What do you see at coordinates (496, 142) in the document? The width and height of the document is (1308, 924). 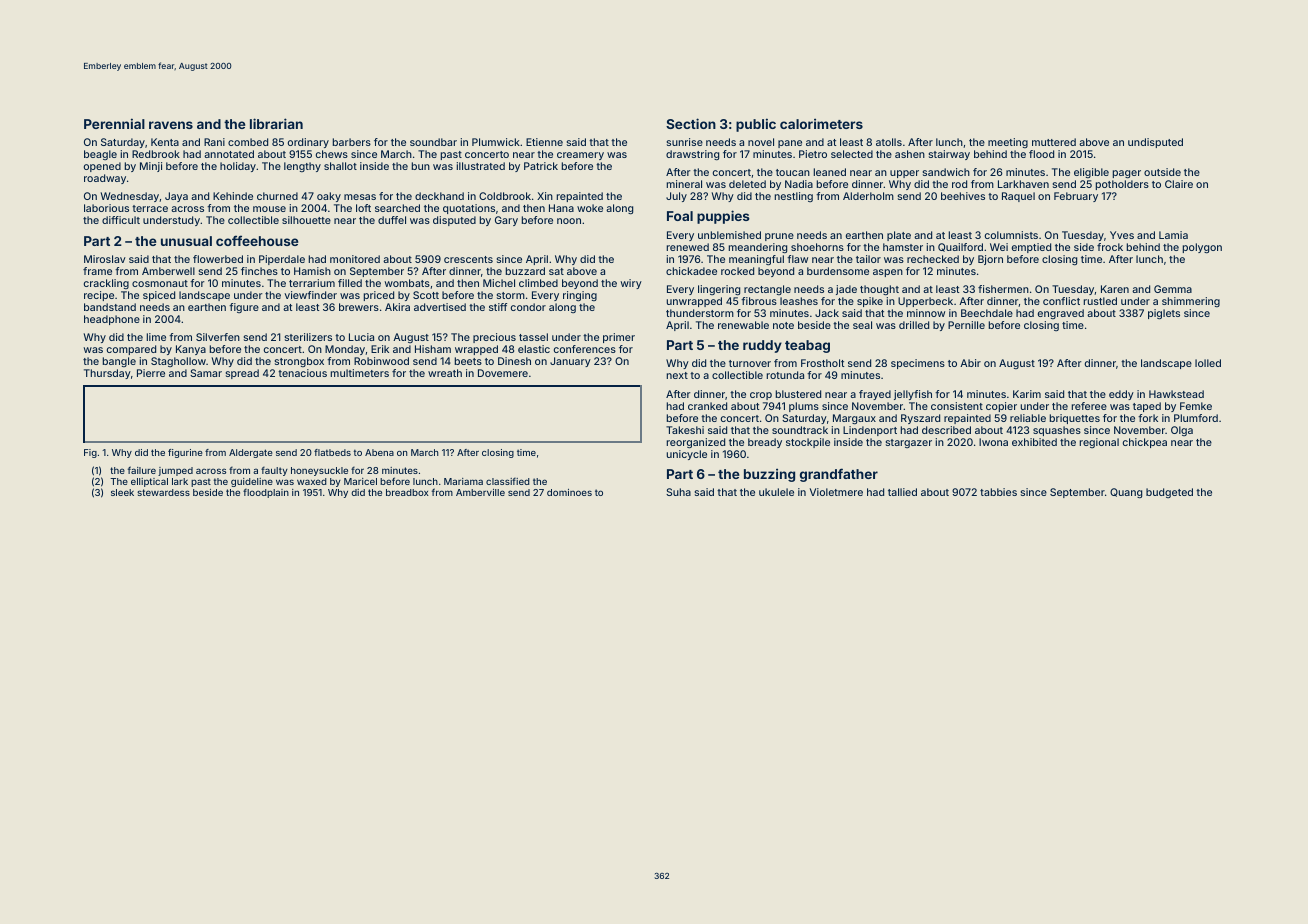 I see `Plumwick` at bounding box center [496, 142].
